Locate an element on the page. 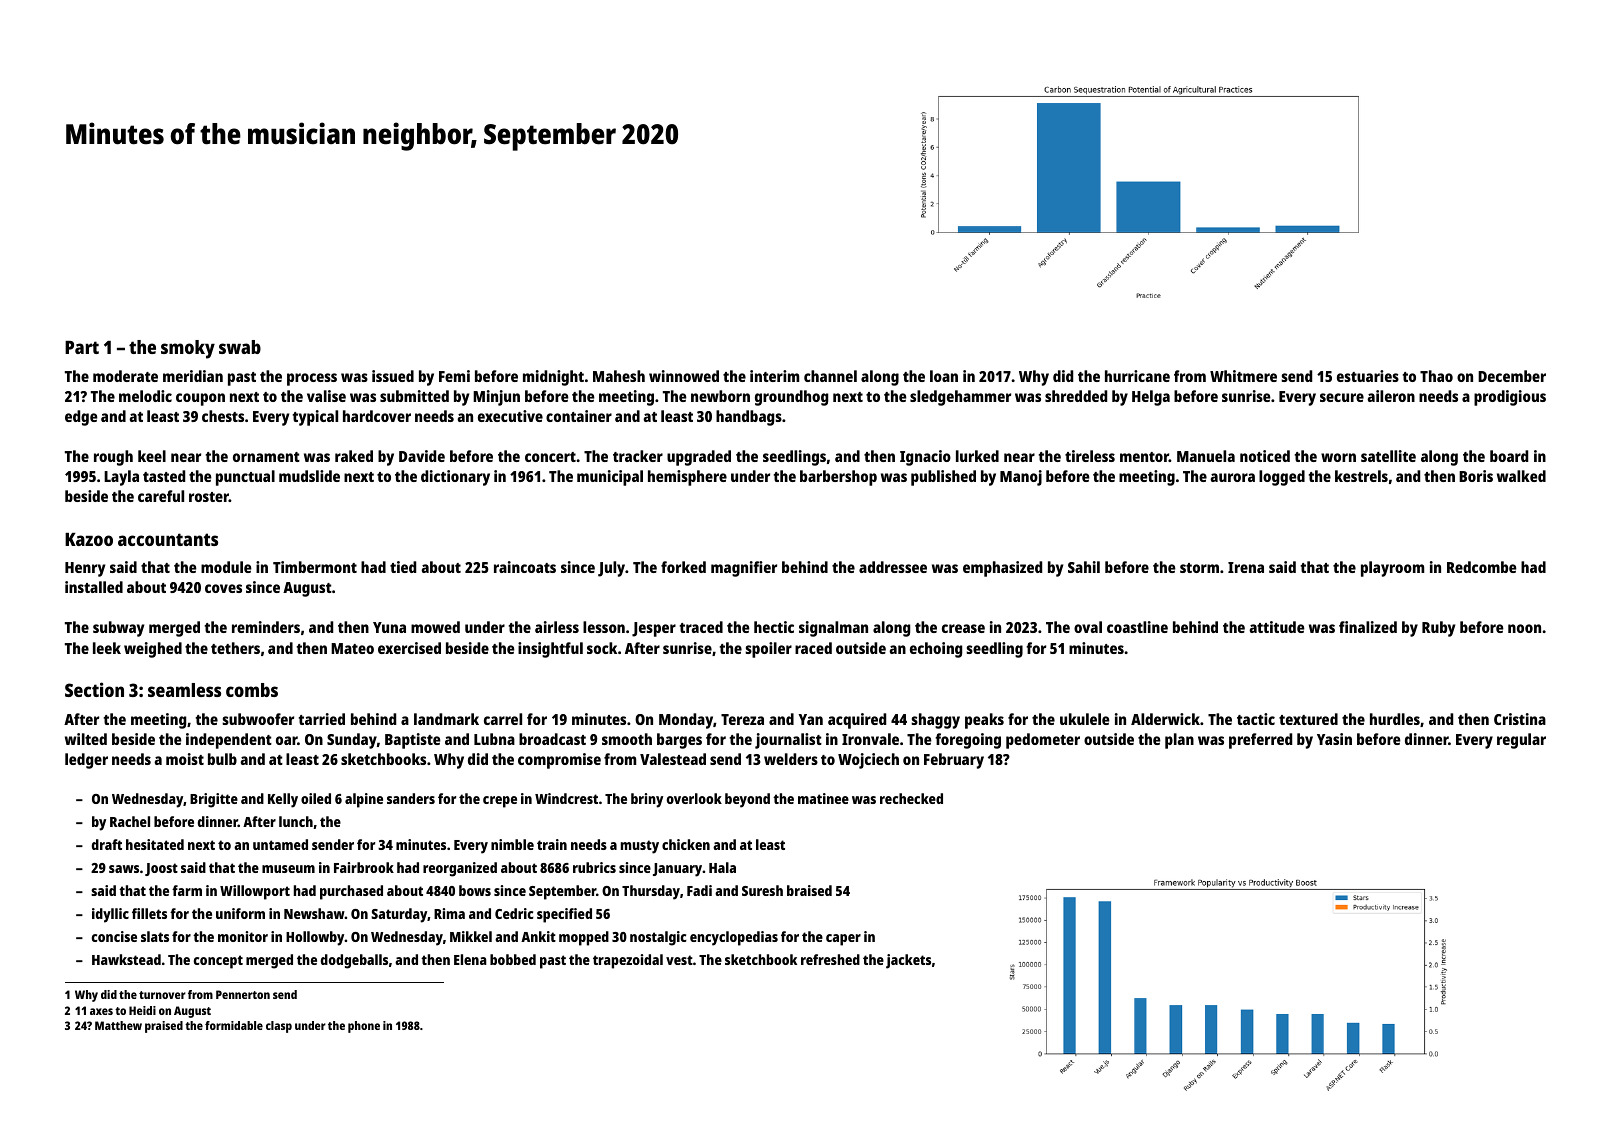 Image resolution: width=1611 pixels, height=1139 pixels. Redcombe is located at coordinates (1482, 567).
